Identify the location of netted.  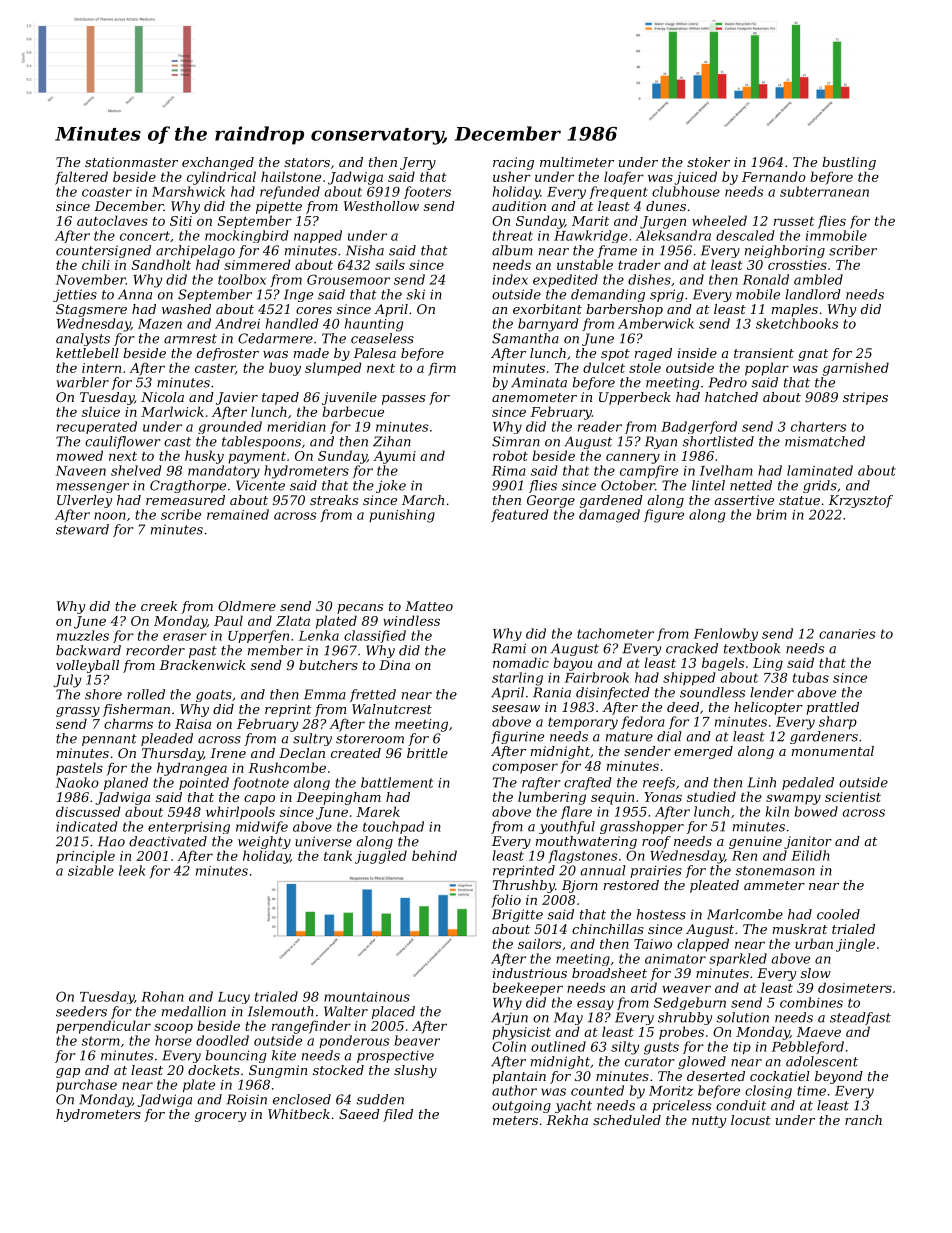
(751, 485).
